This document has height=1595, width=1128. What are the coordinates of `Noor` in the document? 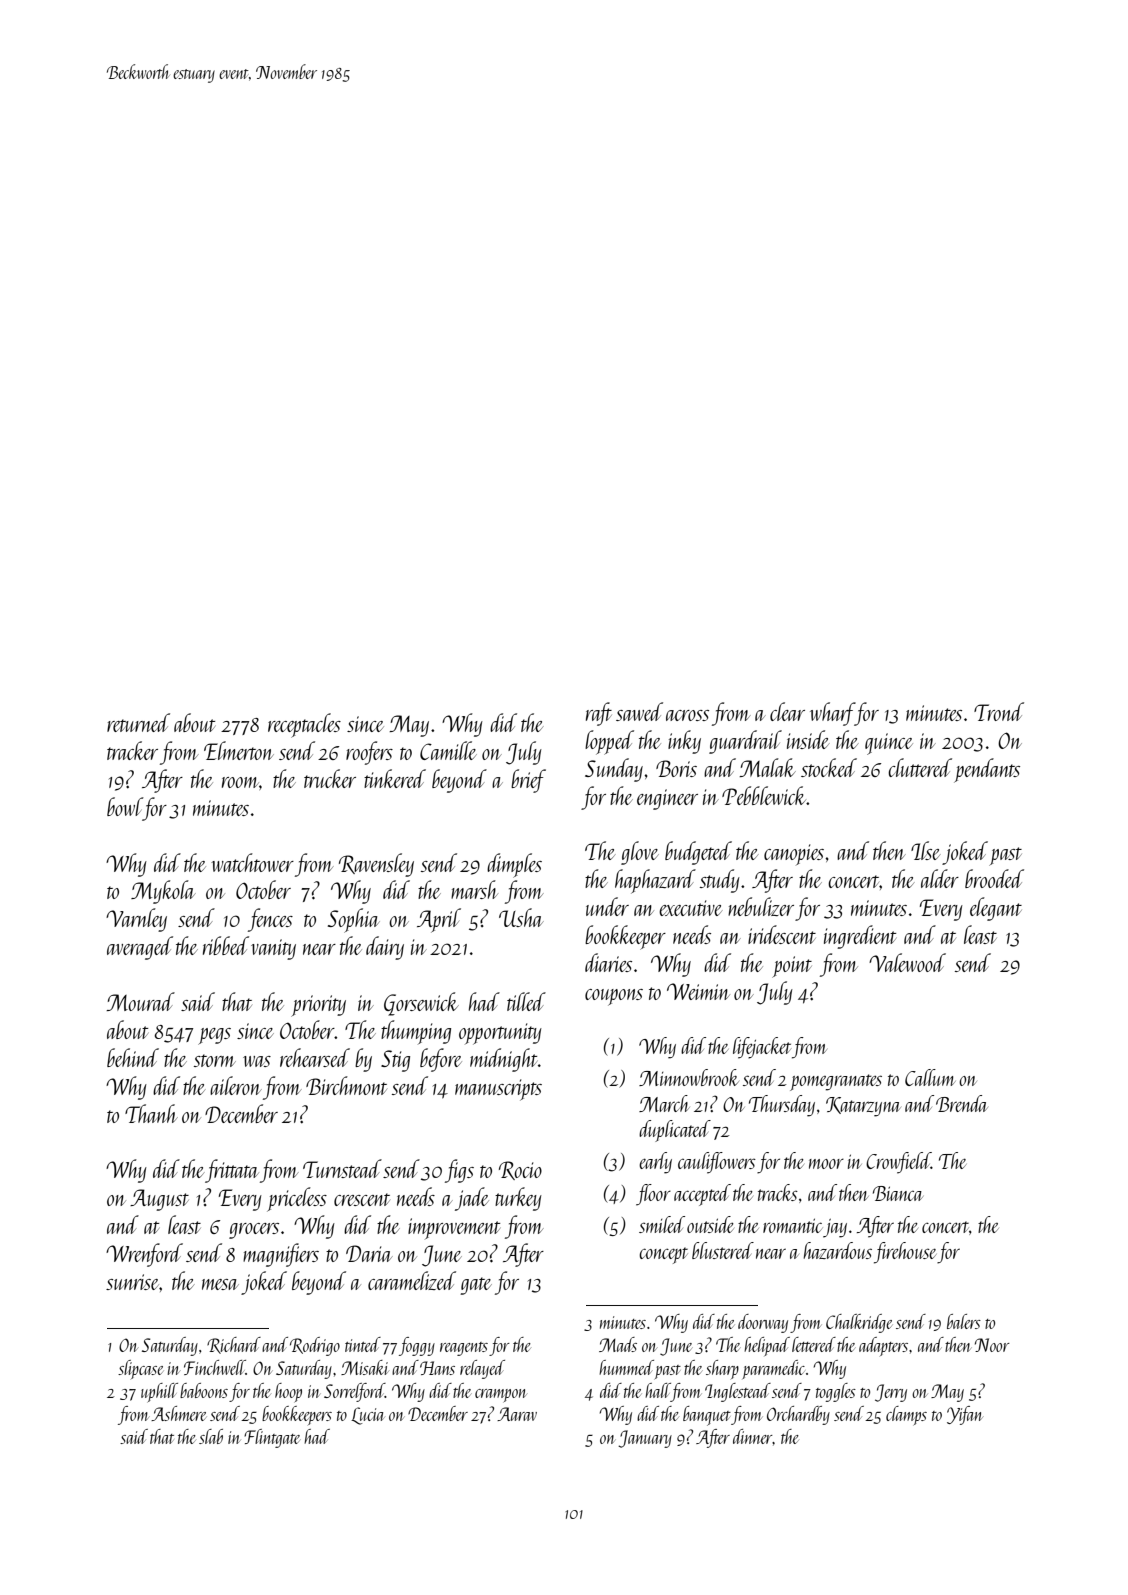 It's located at (992, 1345).
